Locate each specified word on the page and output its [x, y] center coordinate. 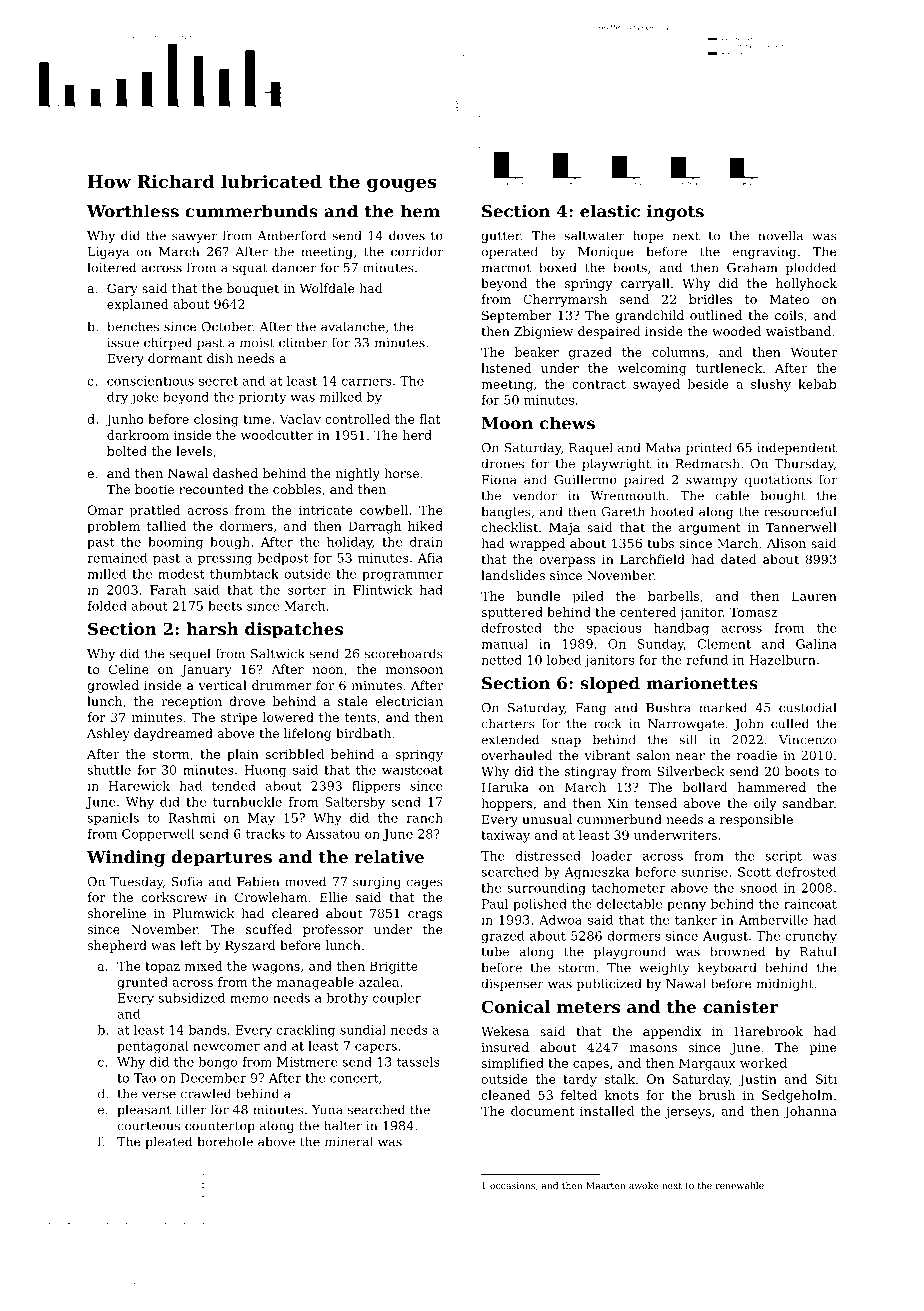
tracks [265, 834]
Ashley [108, 734]
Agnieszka [596, 873]
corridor [417, 251]
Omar [105, 510]
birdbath [363, 733]
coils [789, 315]
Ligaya [108, 253]
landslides [513, 575]
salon [653, 755]
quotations [778, 481]
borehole [225, 1141]
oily [765, 804]
